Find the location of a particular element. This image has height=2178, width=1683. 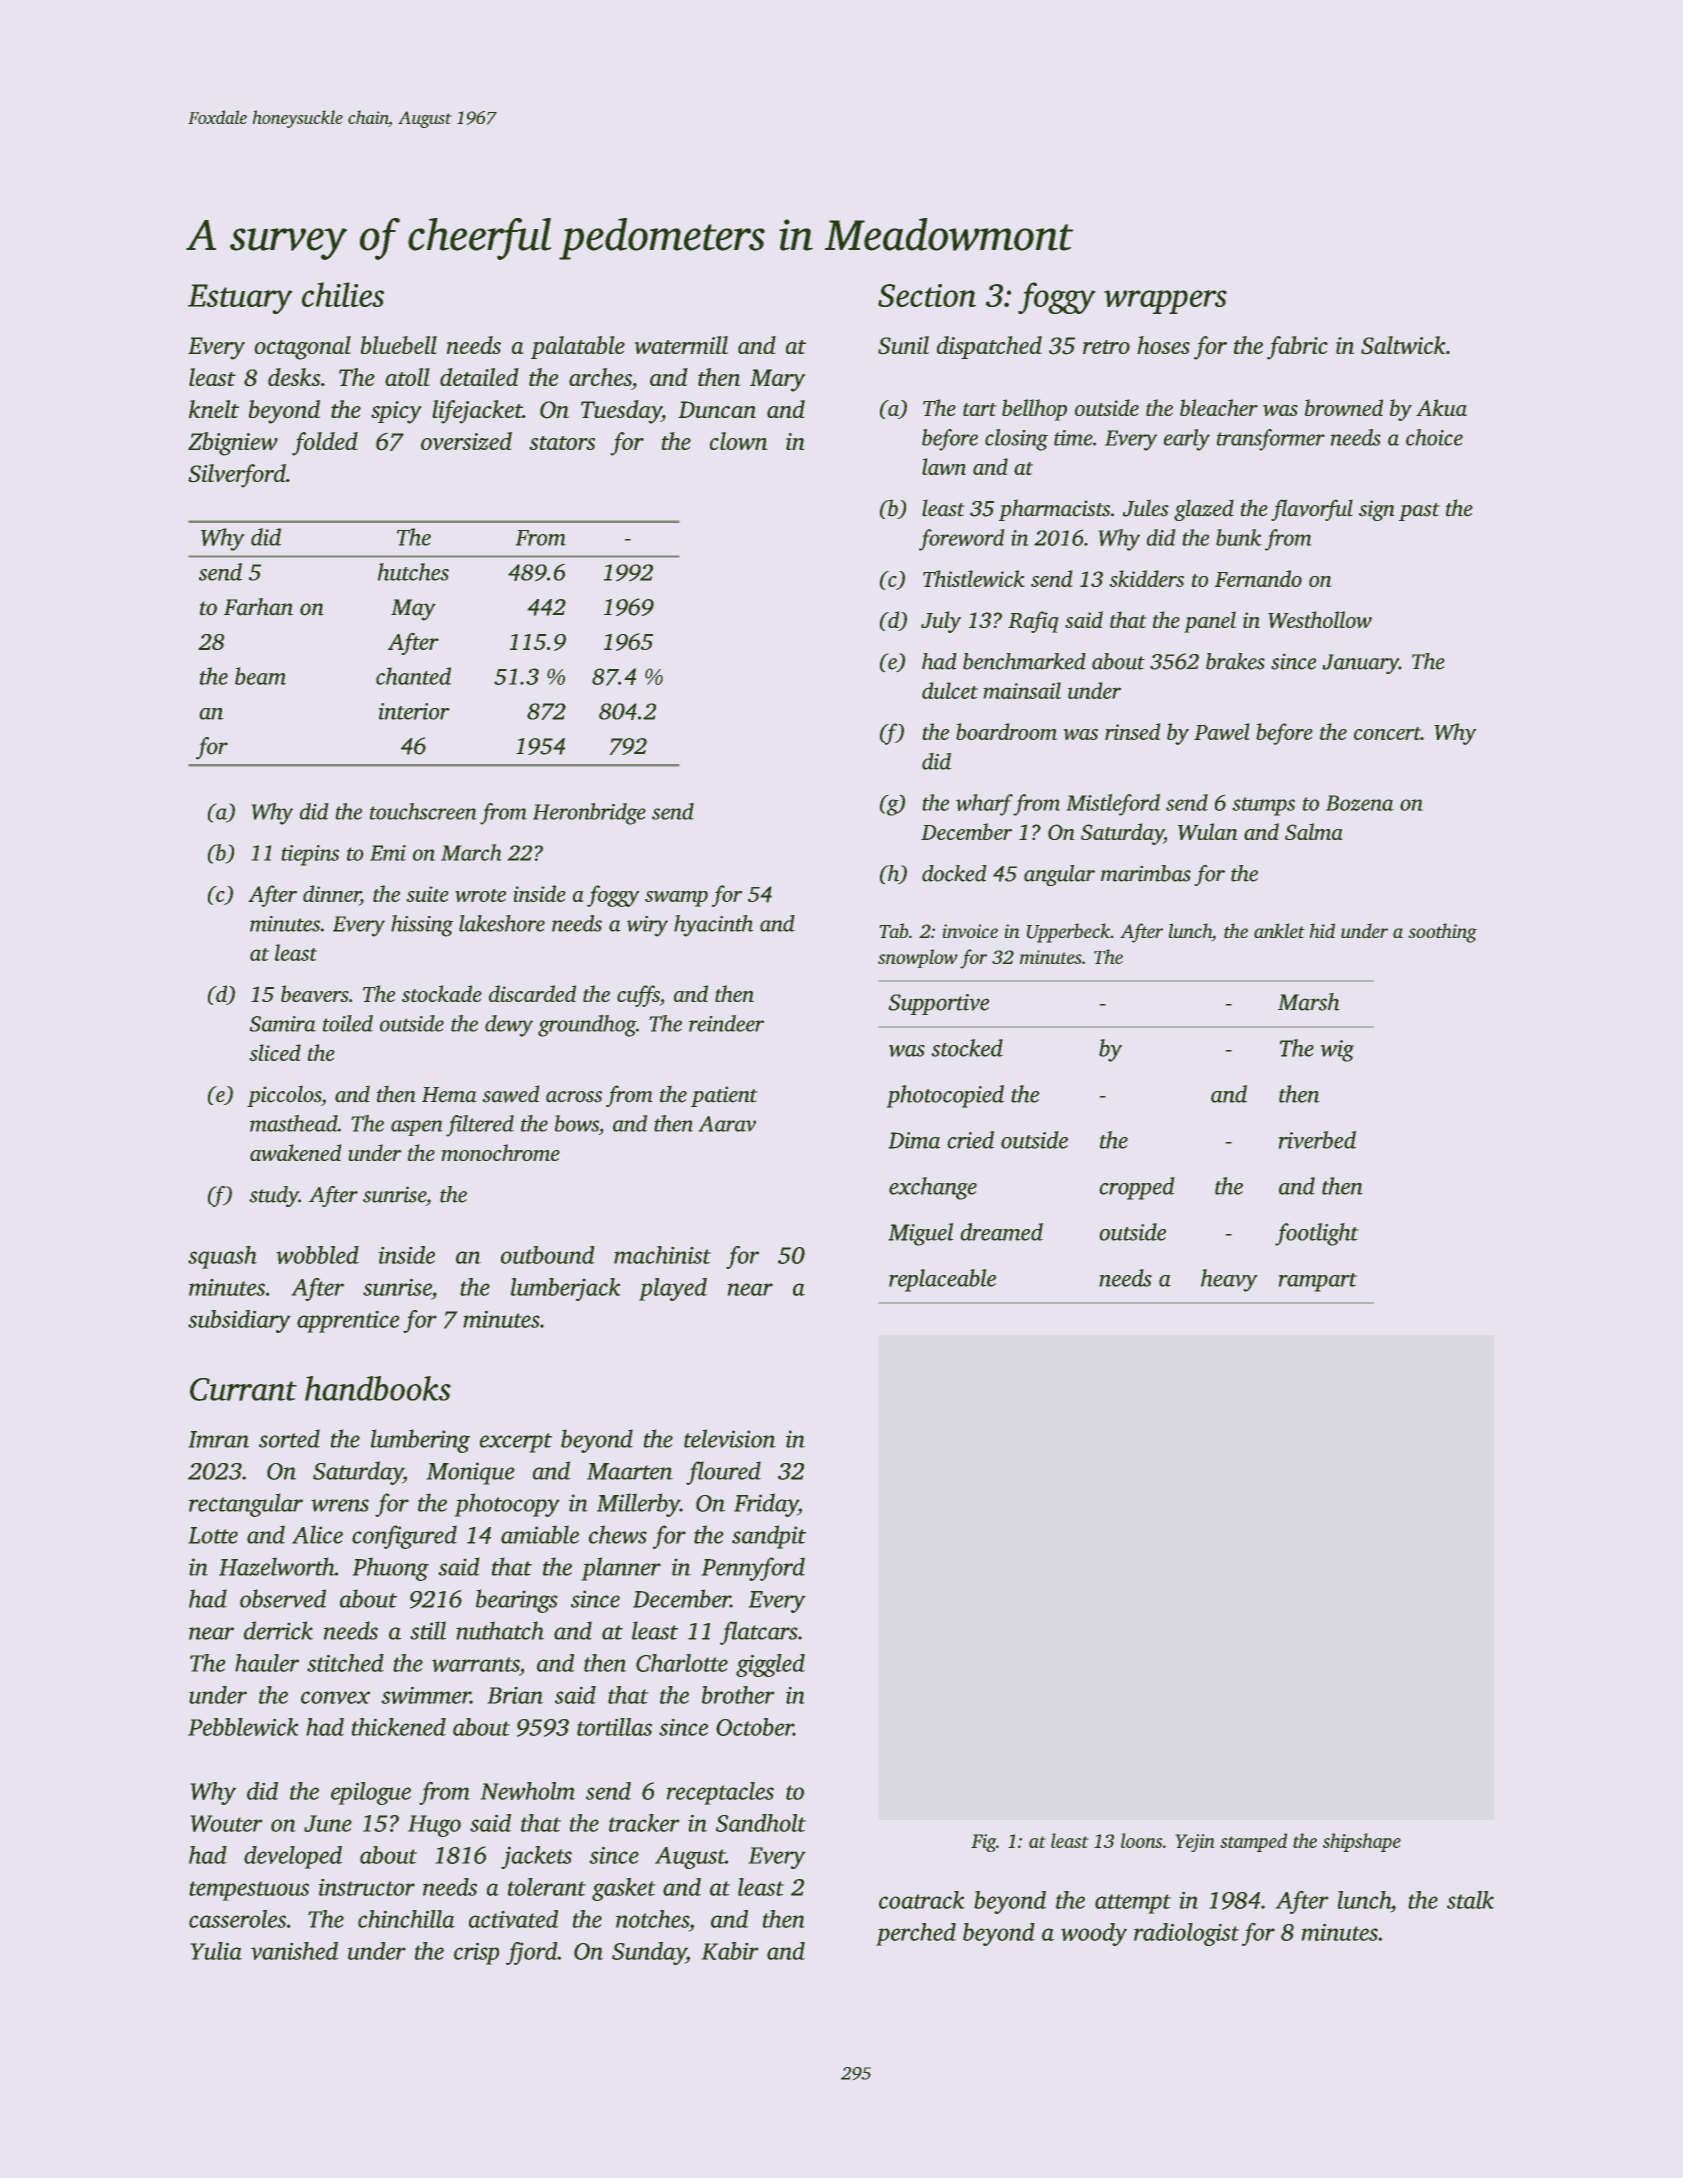

coatrack is located at coordinates (921, 1900).
